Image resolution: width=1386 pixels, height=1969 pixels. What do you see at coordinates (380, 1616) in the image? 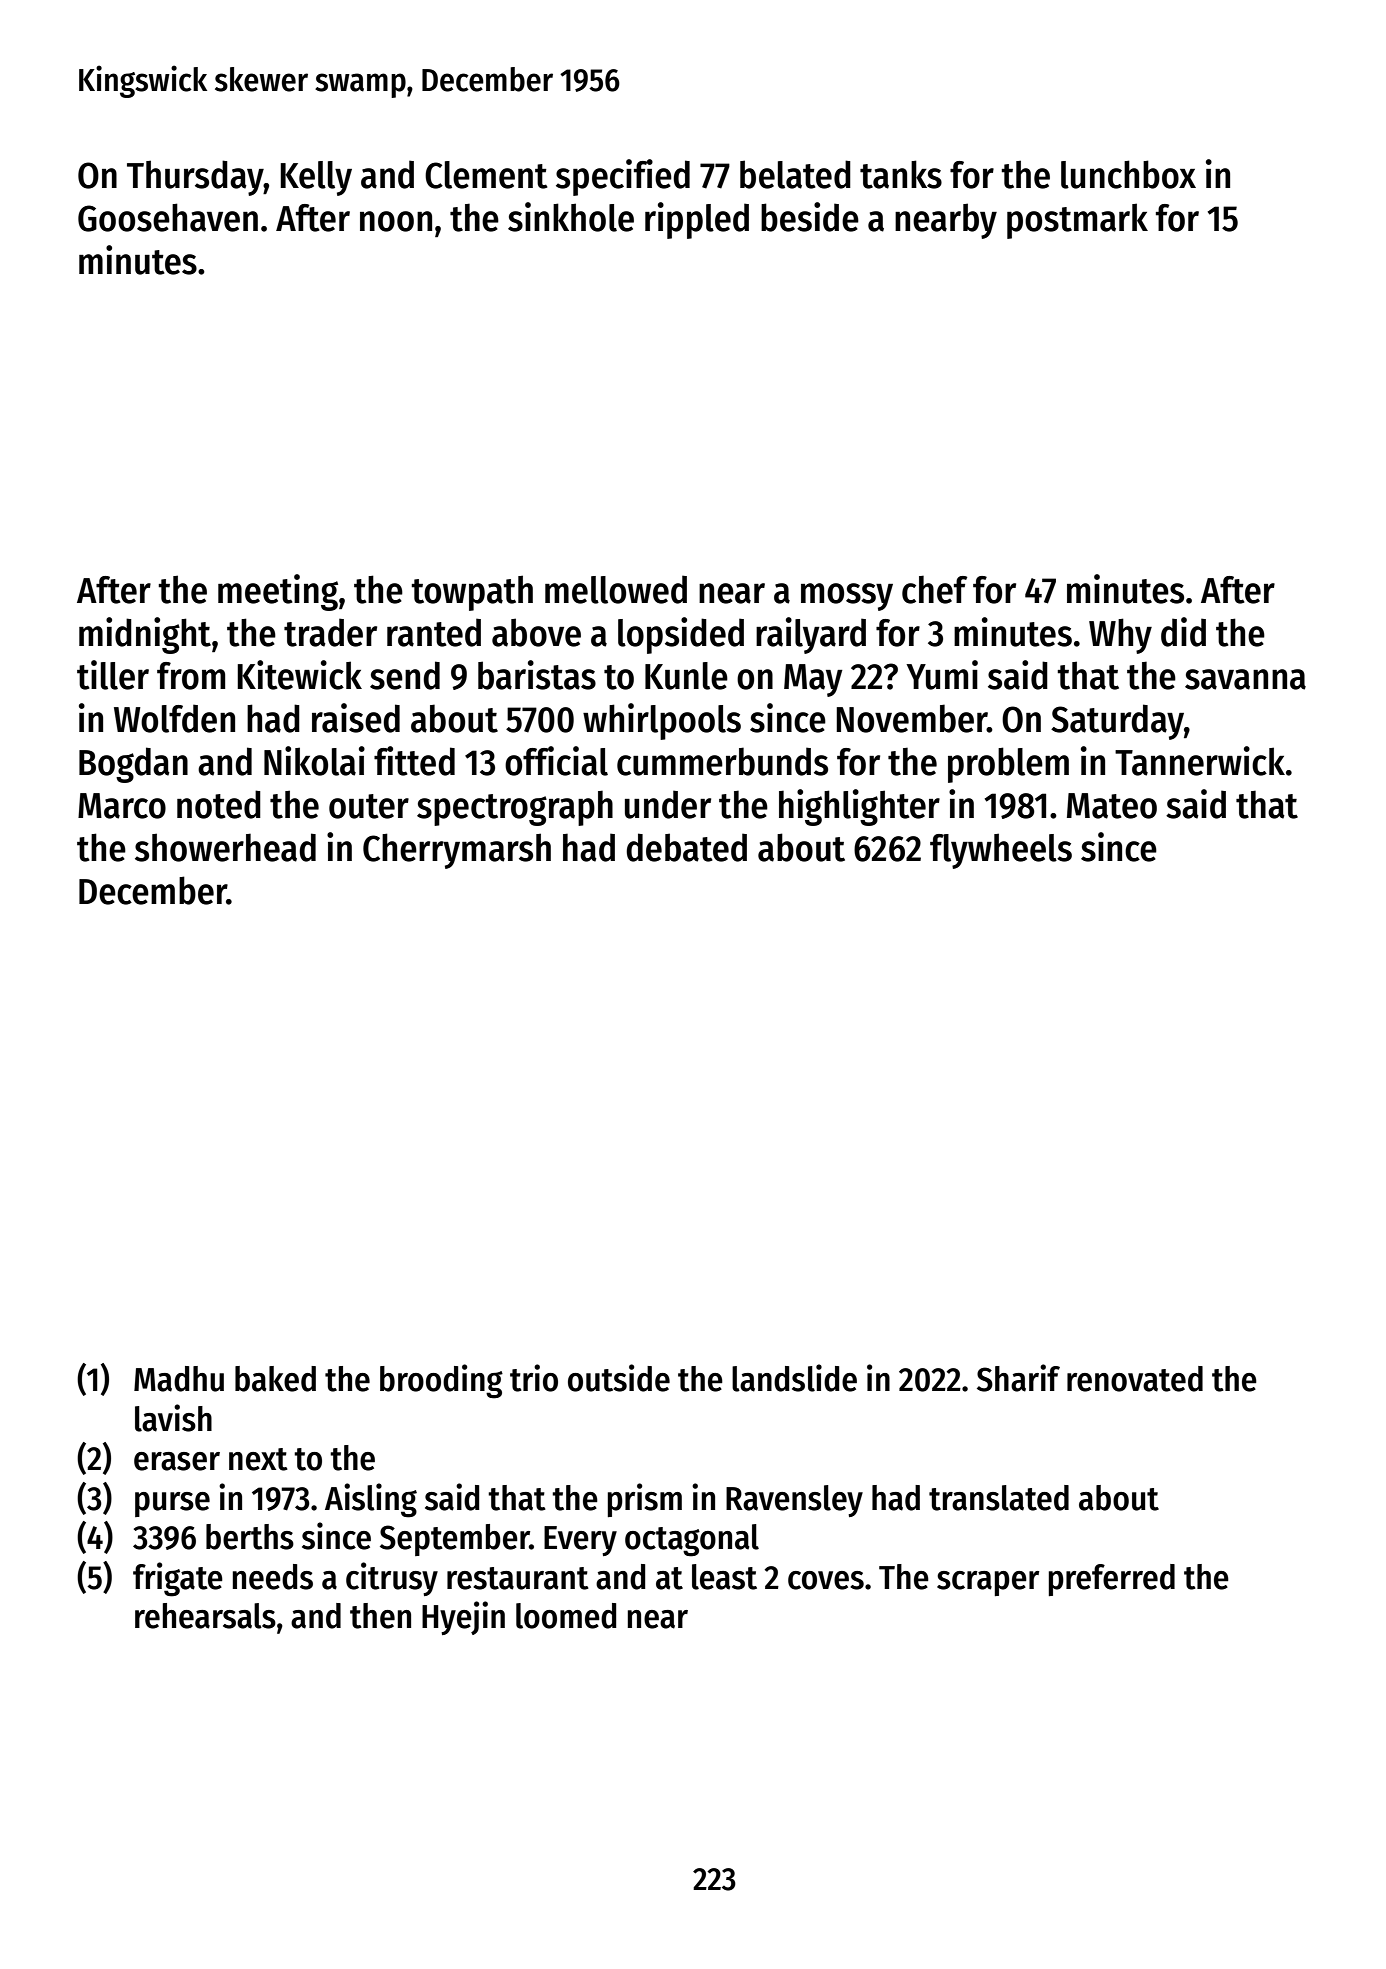
I see `then` at bounding box center [380, 1616].
